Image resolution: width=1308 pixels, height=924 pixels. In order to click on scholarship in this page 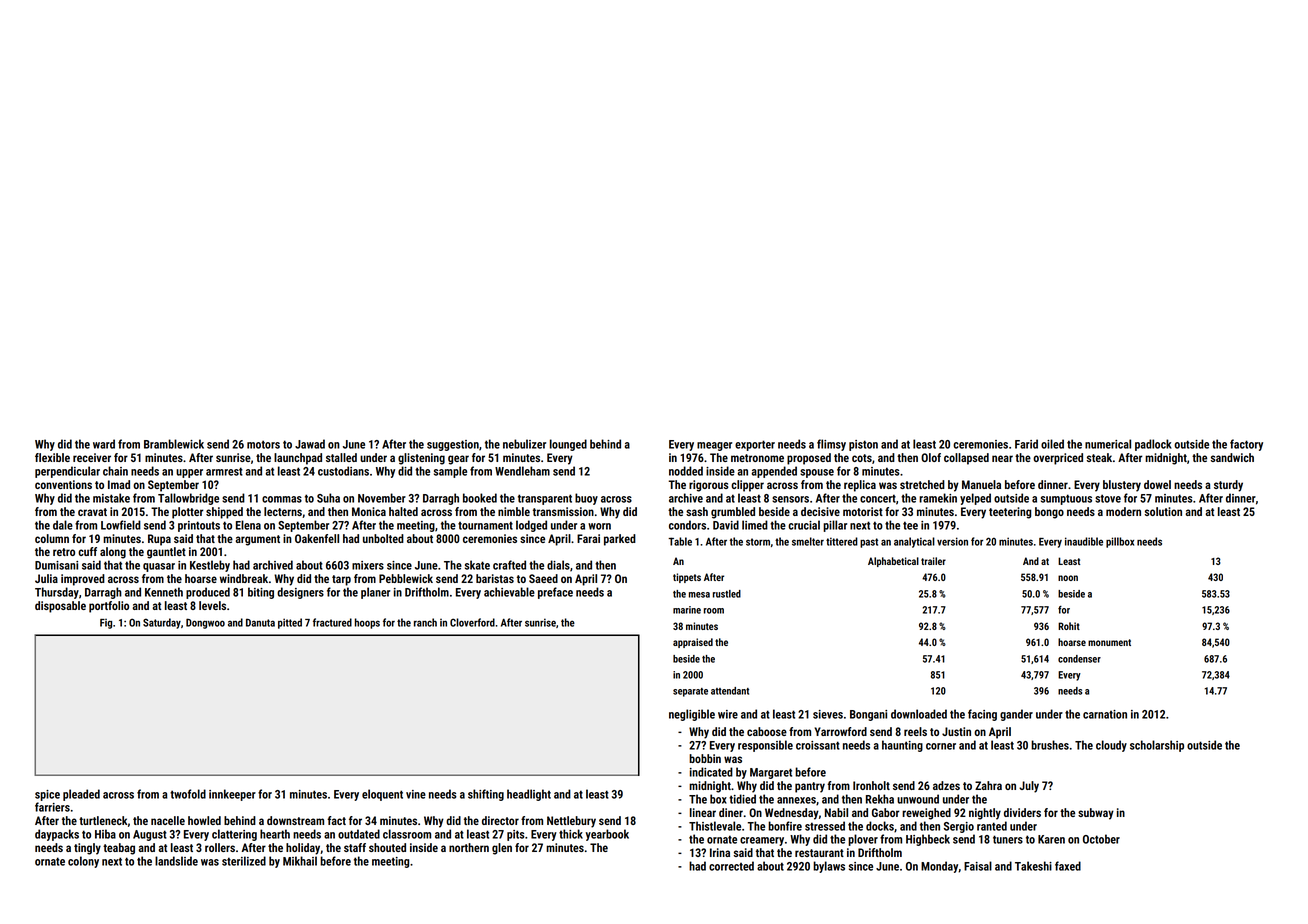, I will do `click(1157, 746)`.
